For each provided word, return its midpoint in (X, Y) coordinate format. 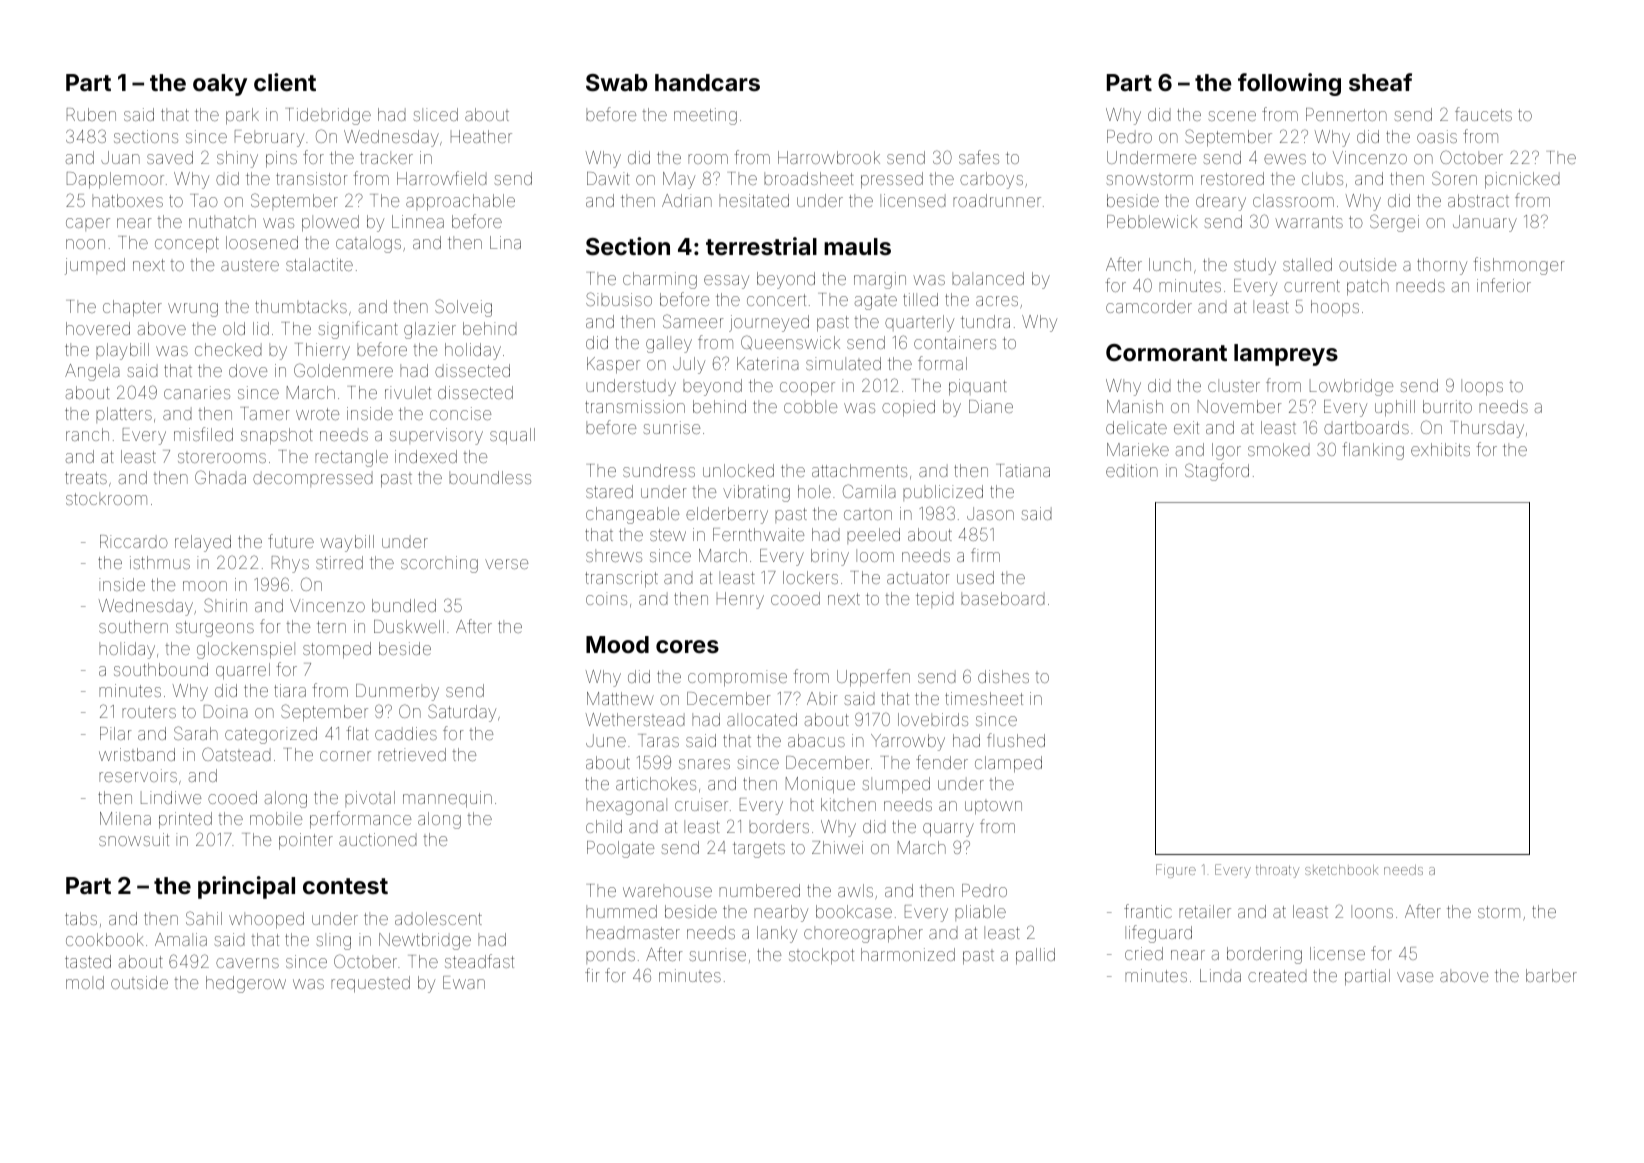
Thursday (1487, 429)
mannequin (447, 799)
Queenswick (790, 342)
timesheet (984, 698)
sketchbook (1341, 870)
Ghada (220, 477)
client (285, 82)
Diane (991, 406)
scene (1232, 116)
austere (250, 266)
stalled (1307, 264)
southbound (161, 669)
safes (979, 157)
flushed (1016, 740)
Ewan (464, 982)
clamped (1008, 764)
